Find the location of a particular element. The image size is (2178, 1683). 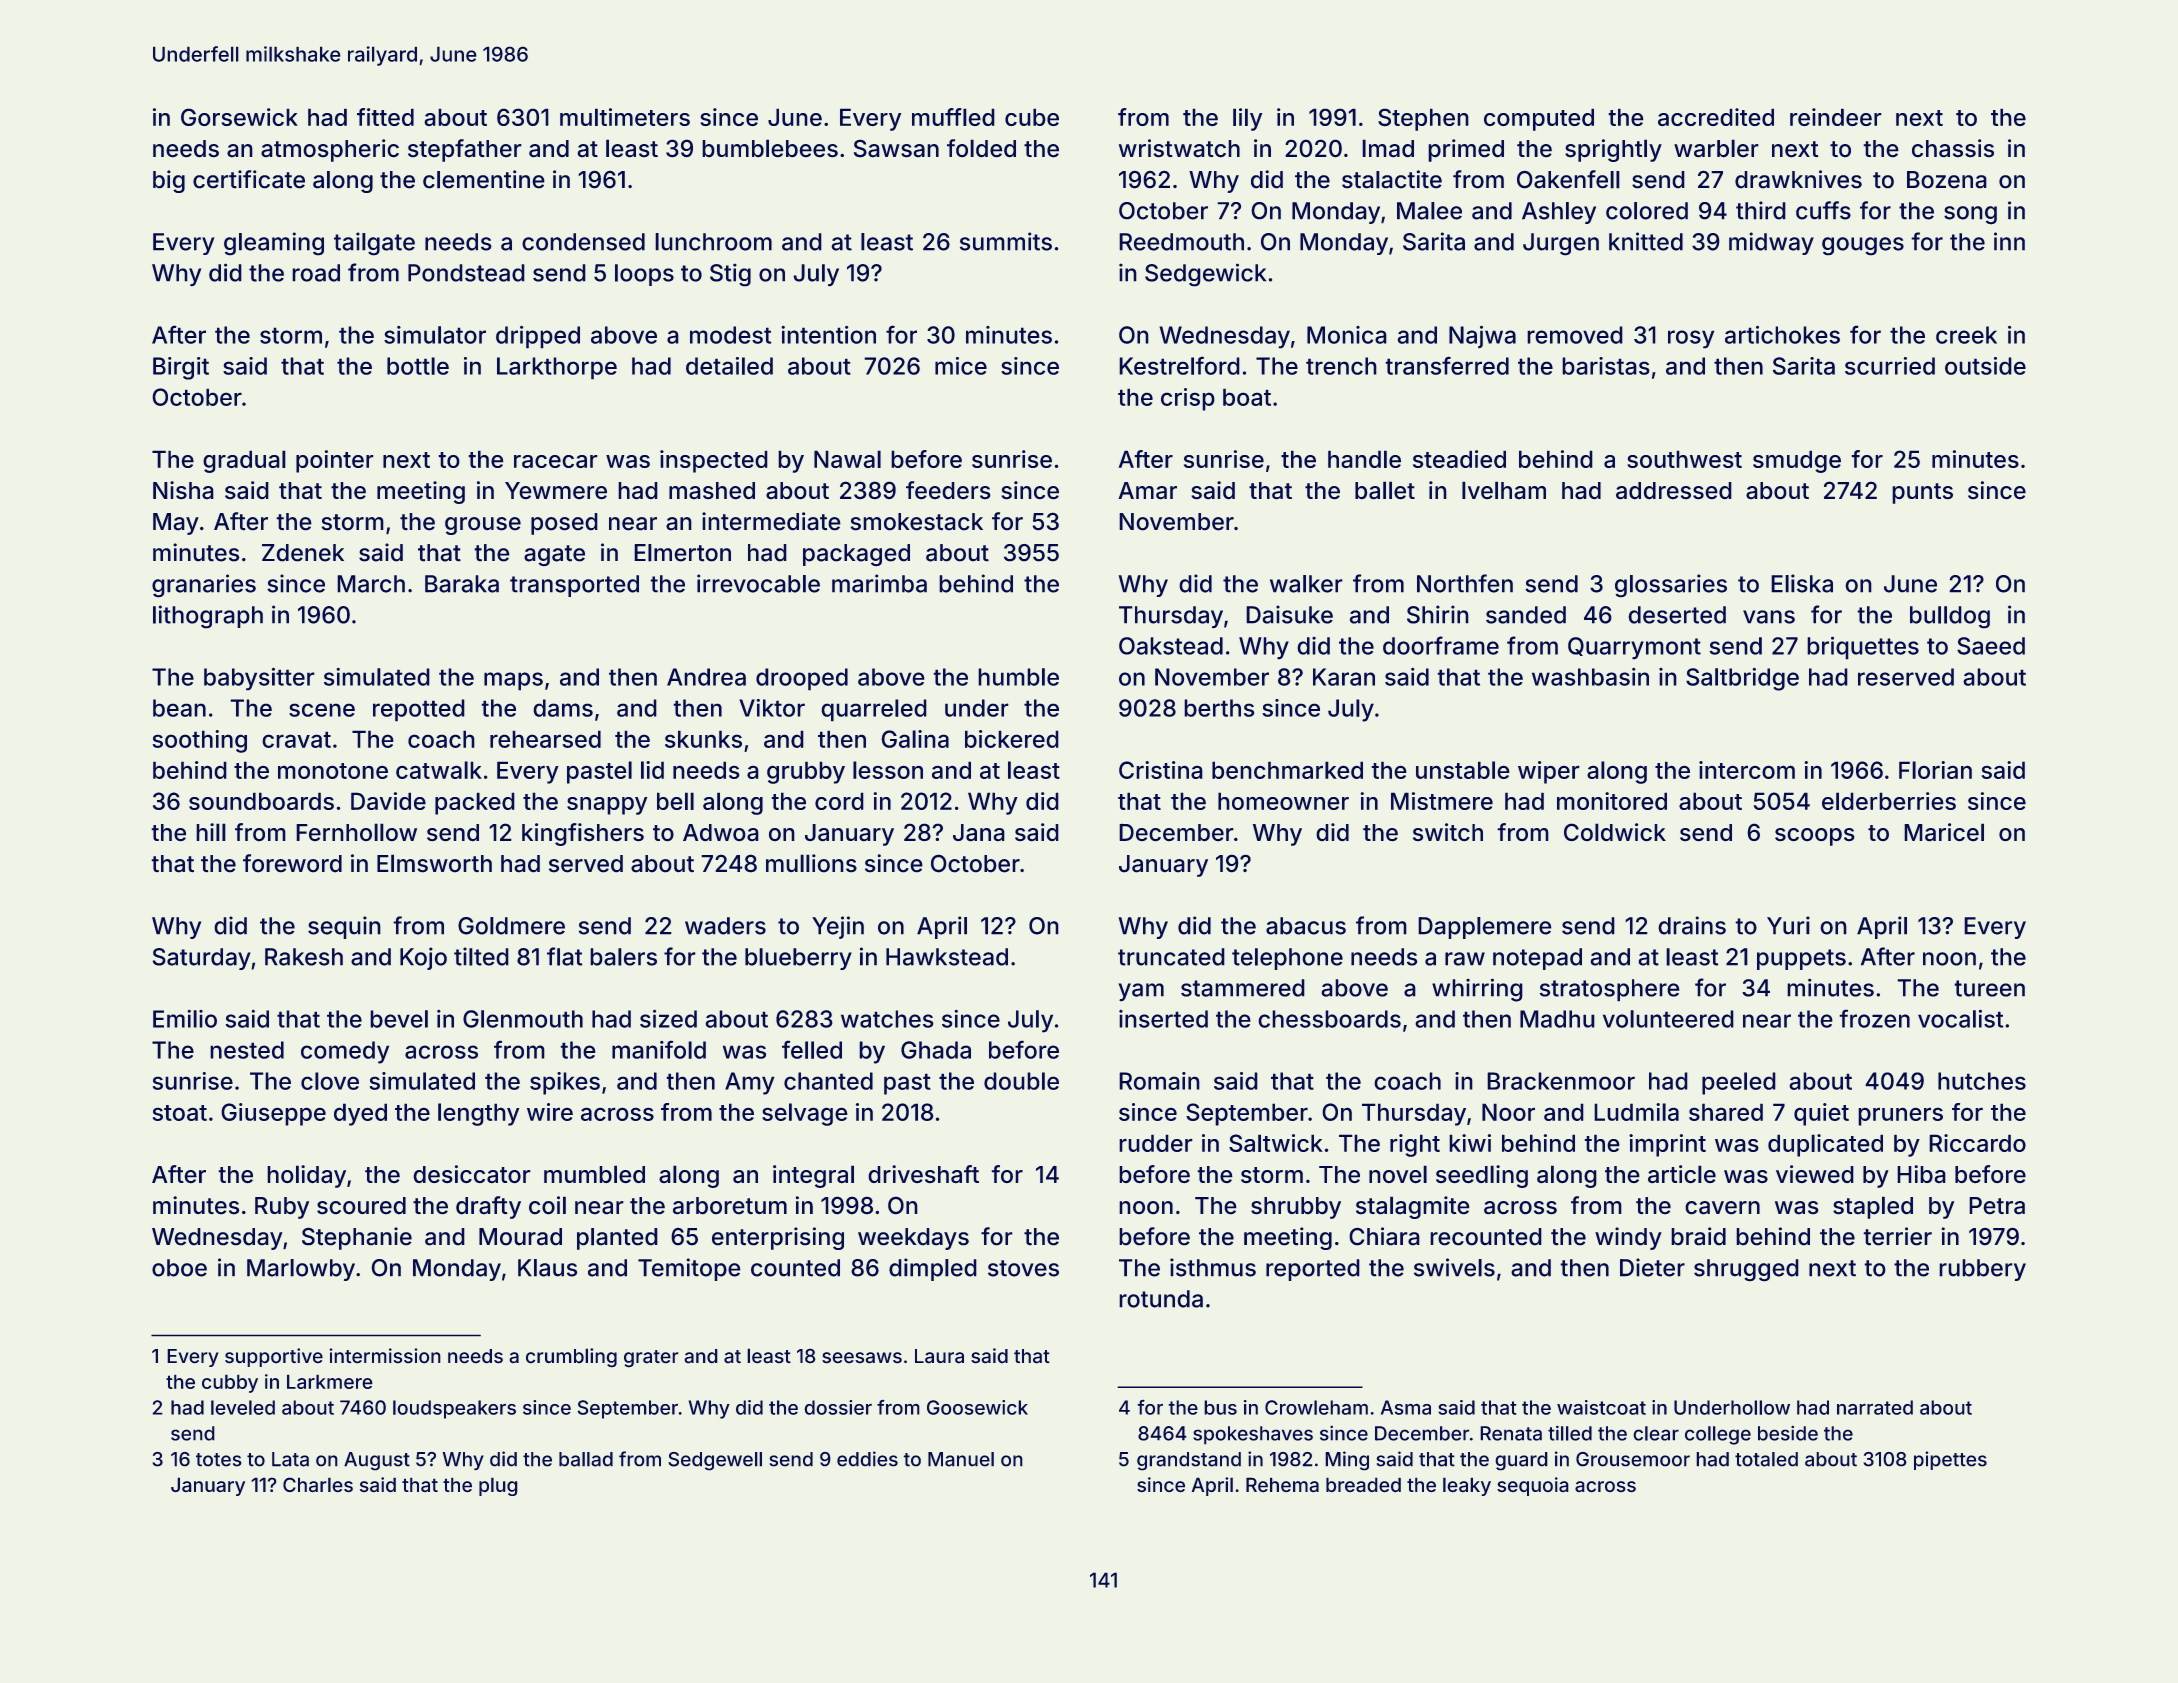

Maricel is located at coordinates (1944, 832).
